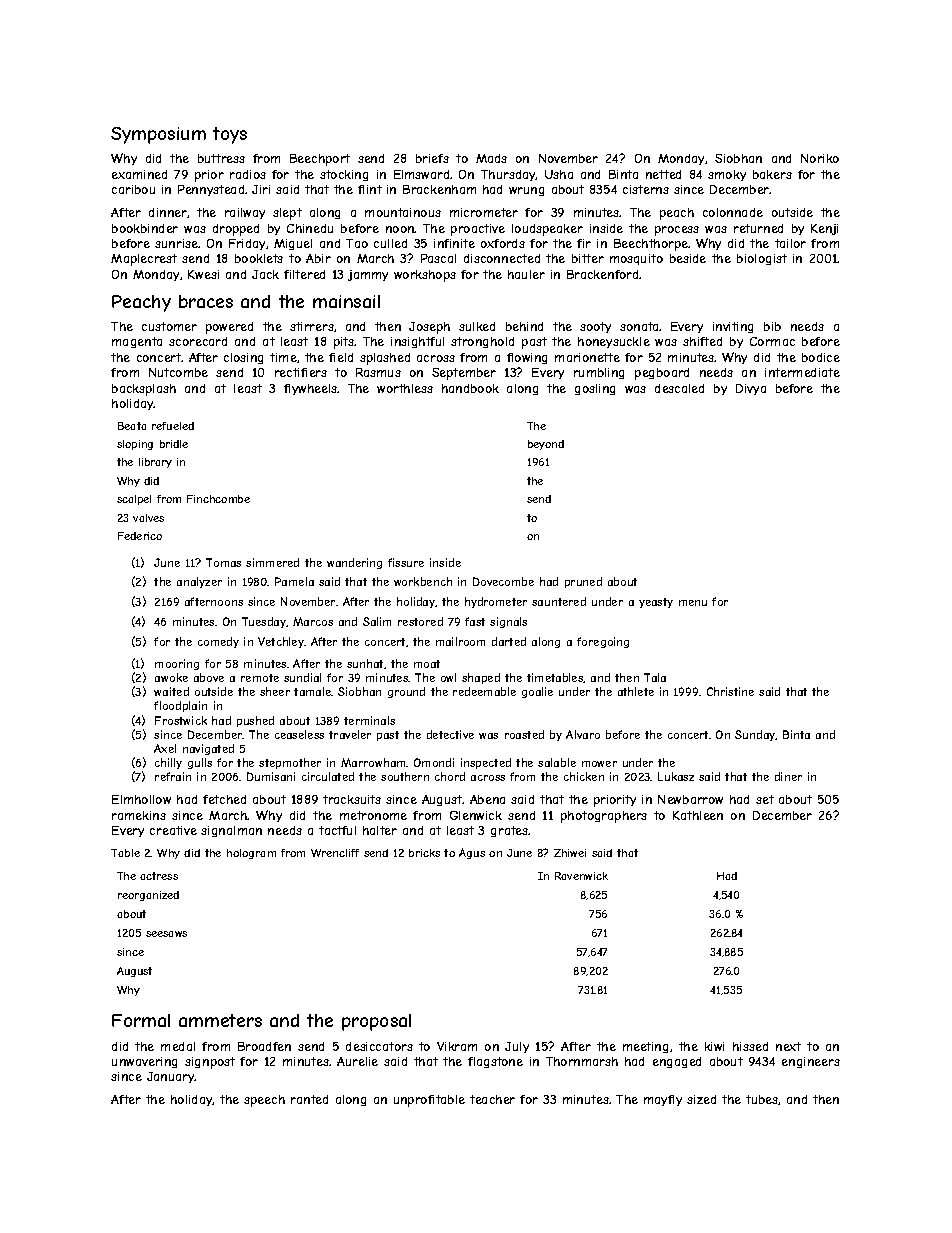  I want to click on micrometer, so click(484, 212).
